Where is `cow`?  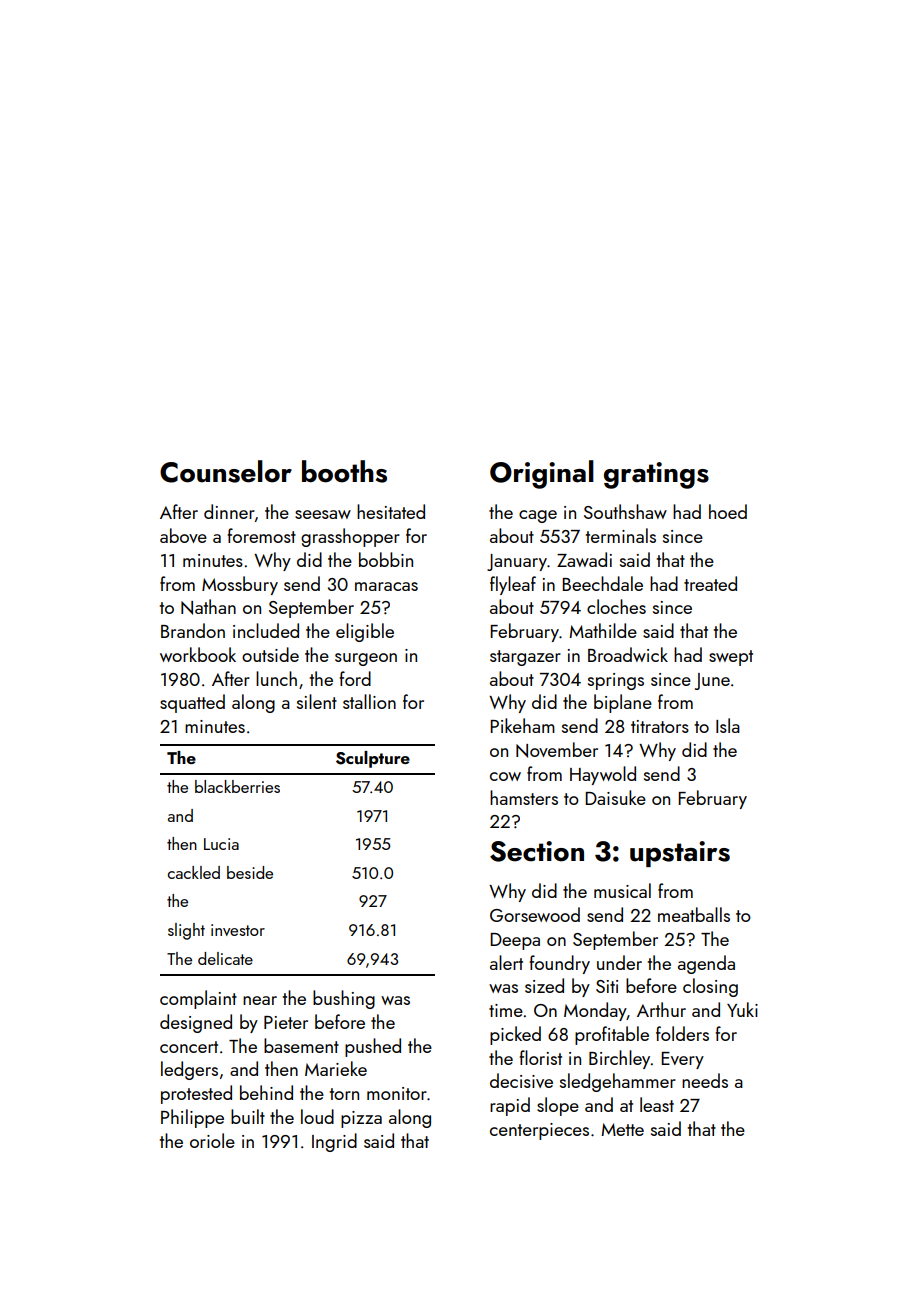 cow is located at coordinates (505, 776).
